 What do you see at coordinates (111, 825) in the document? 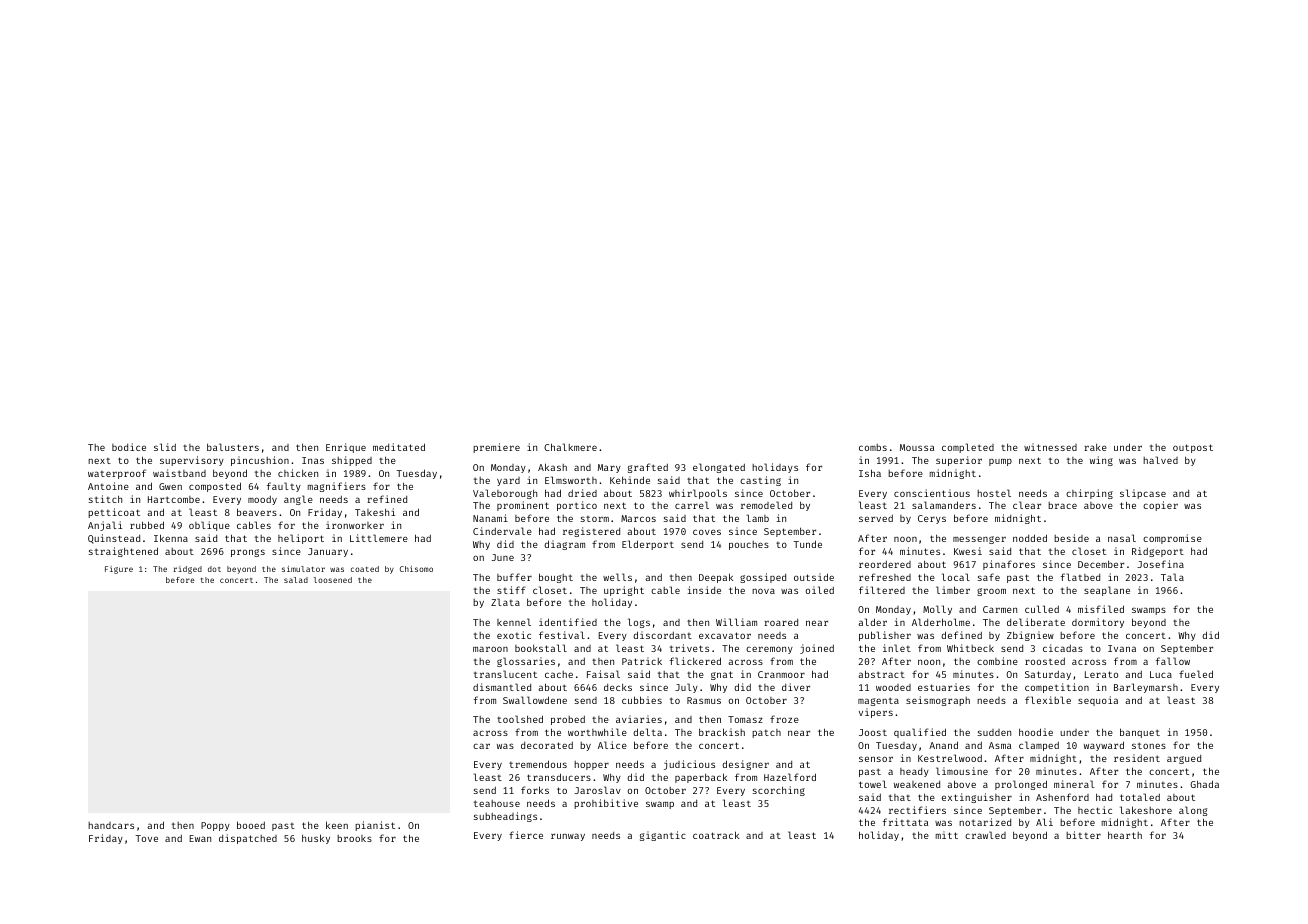
I see `handcars` at bounding box center [111, 825].
